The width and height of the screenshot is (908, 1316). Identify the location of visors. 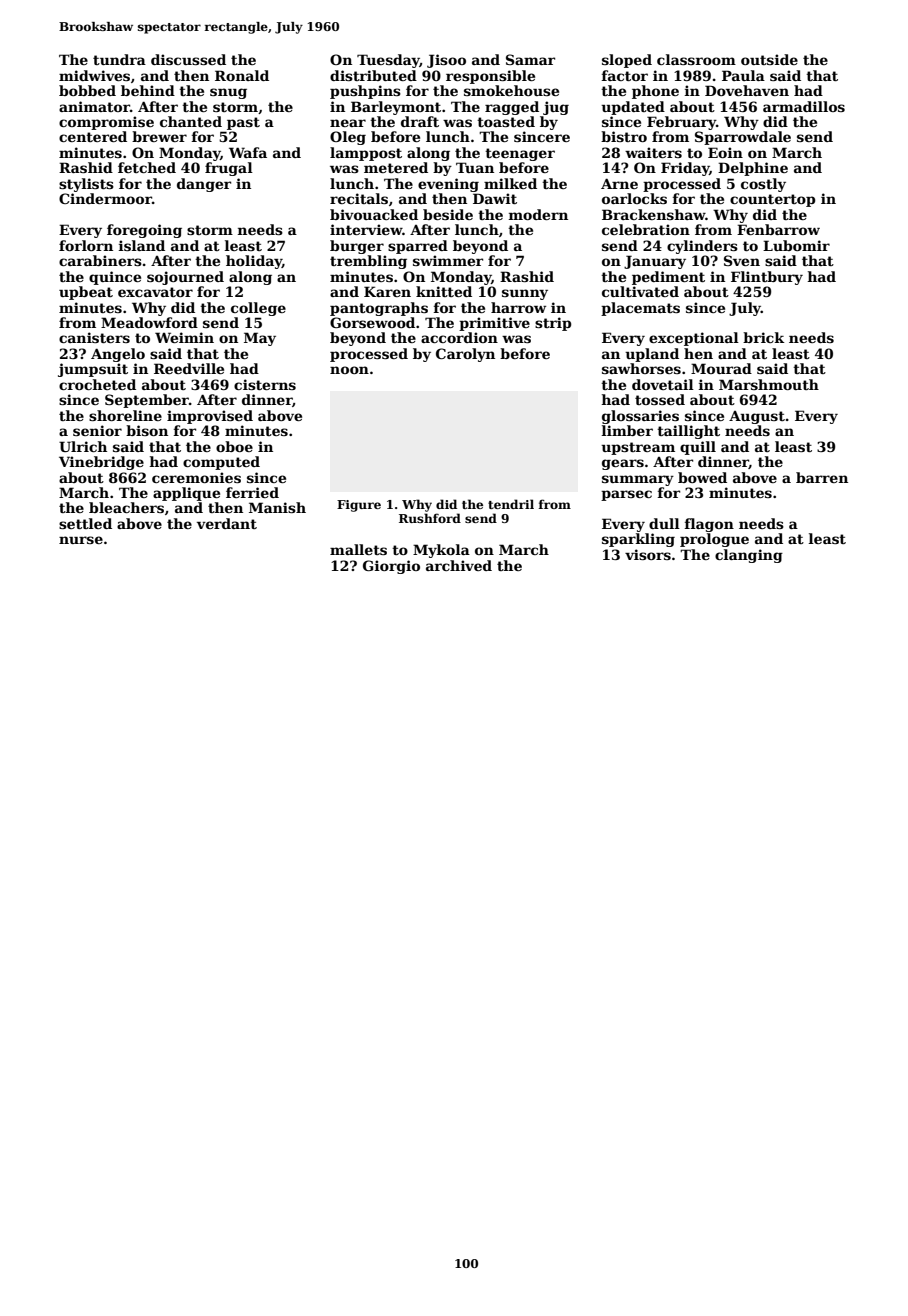
(648, 554).
